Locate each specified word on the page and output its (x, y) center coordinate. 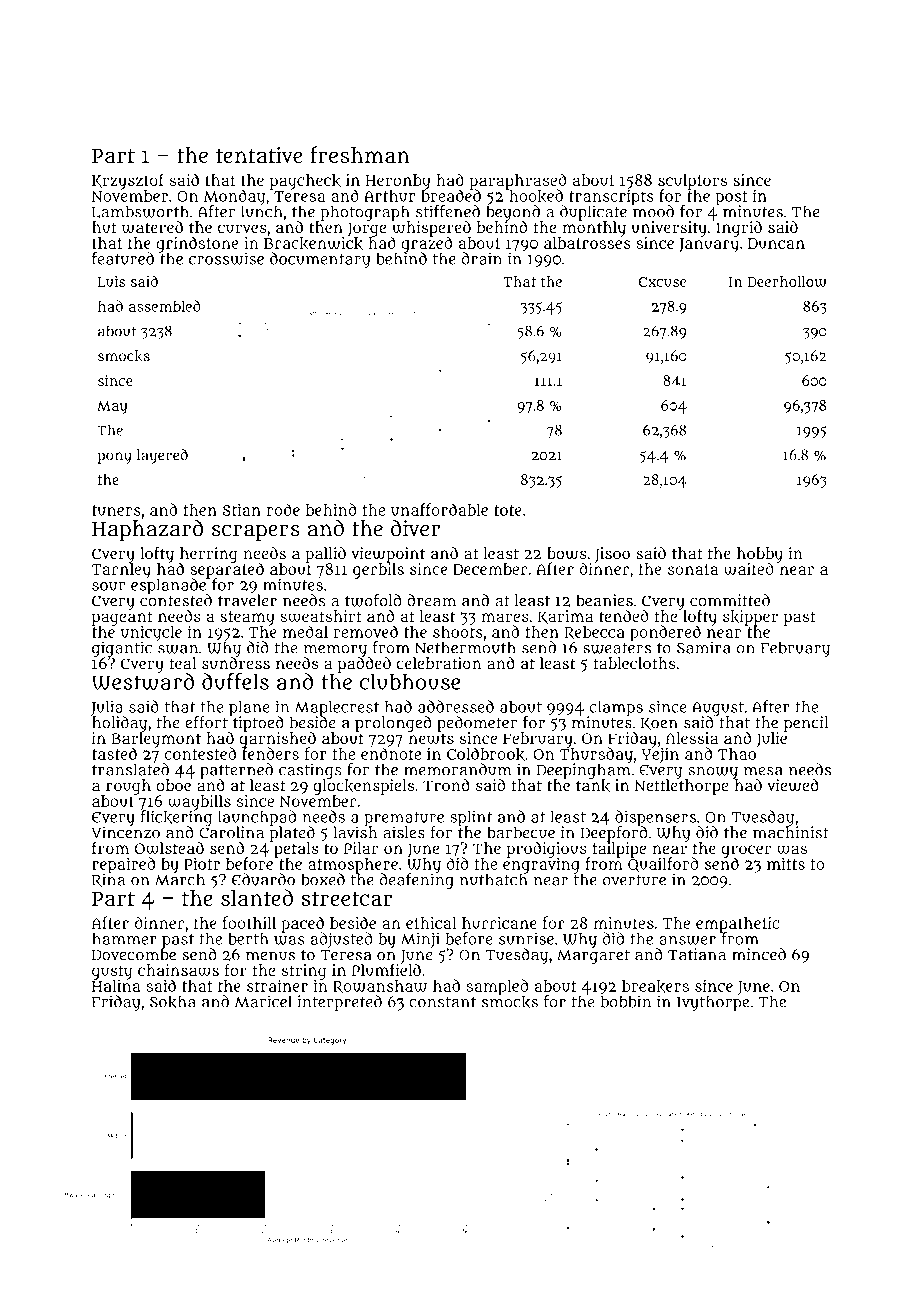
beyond (513, 213)
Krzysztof (128, 181)
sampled (497, 987)
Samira (704, 647)
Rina (108, 880)
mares (505, 617)
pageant (122, 618)
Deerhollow (787, 281)
